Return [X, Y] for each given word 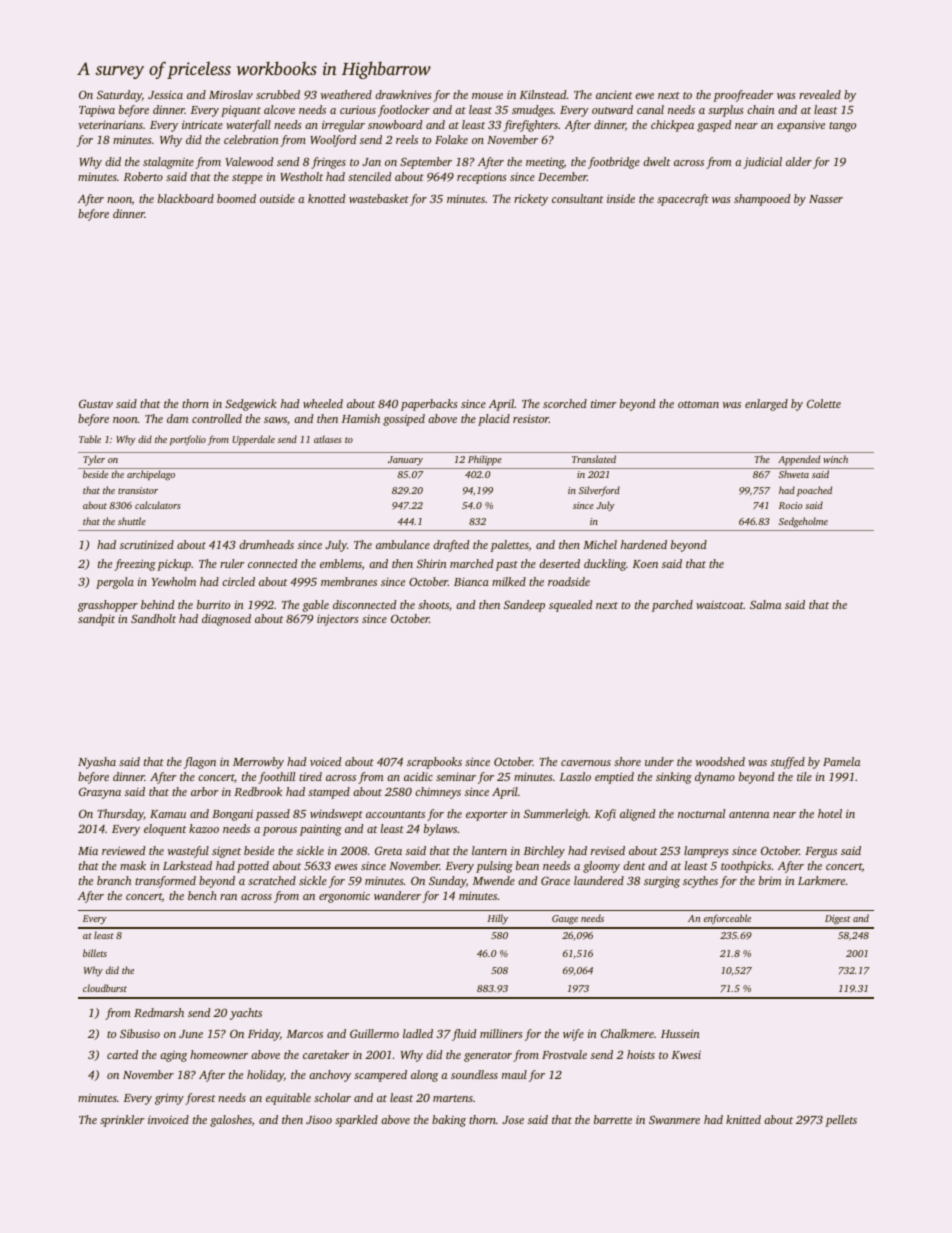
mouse [487, 96]
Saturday [119, 96]
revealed [820, 94]
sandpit [96, 620]
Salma [765, 604]
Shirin [432, 563]
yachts [246, 1014]
